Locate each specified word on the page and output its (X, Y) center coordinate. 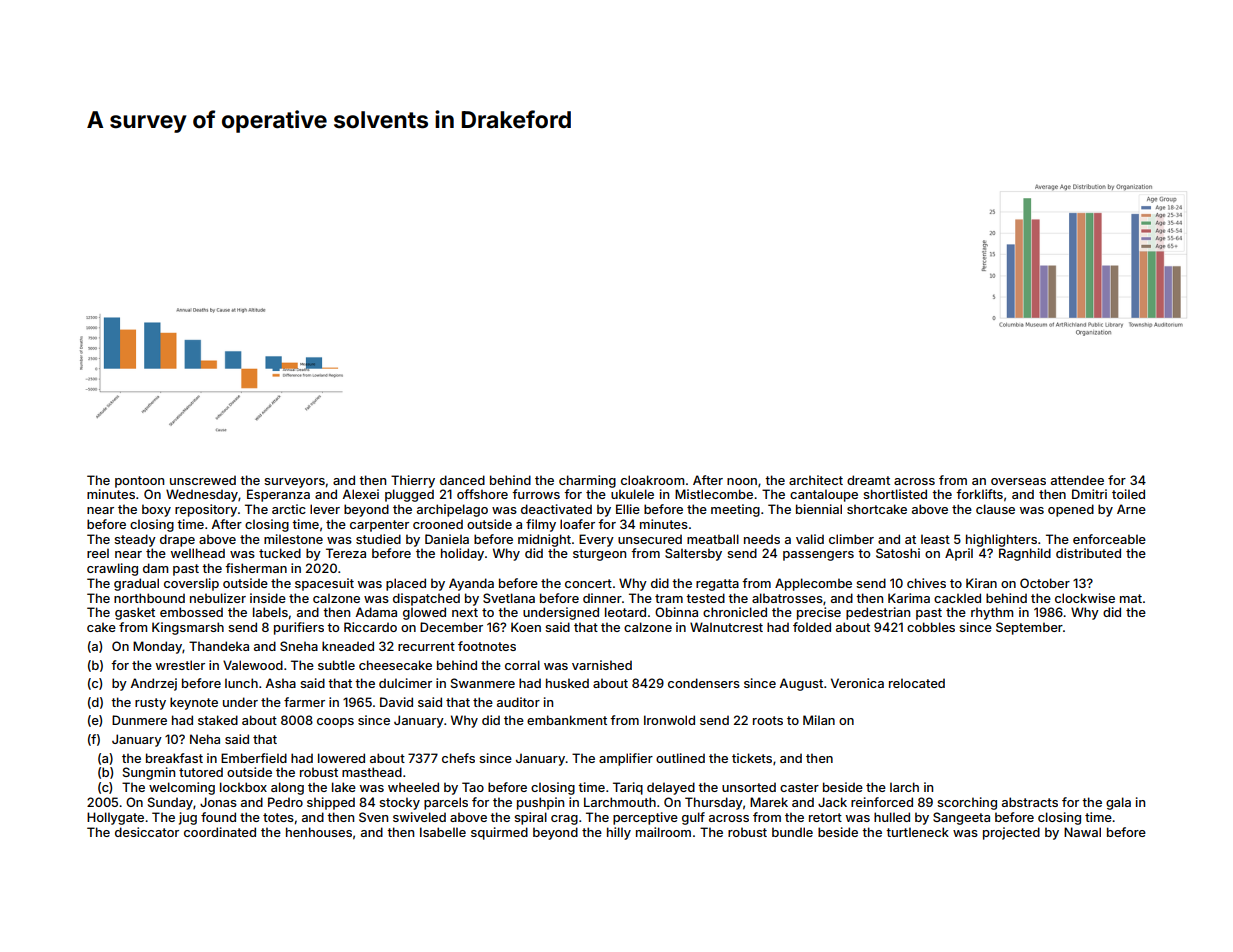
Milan (819, 720)
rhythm (992, 613)
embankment (567, 720)
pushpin (540, 803)
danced (462, 480)
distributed (1088, 553)
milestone (293, 539)
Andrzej (153, 684)
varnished (602, 665)
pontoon (139, 482)
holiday (462, 554)
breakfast (174, 758)
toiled (1128, 494)
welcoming (182, 788)
